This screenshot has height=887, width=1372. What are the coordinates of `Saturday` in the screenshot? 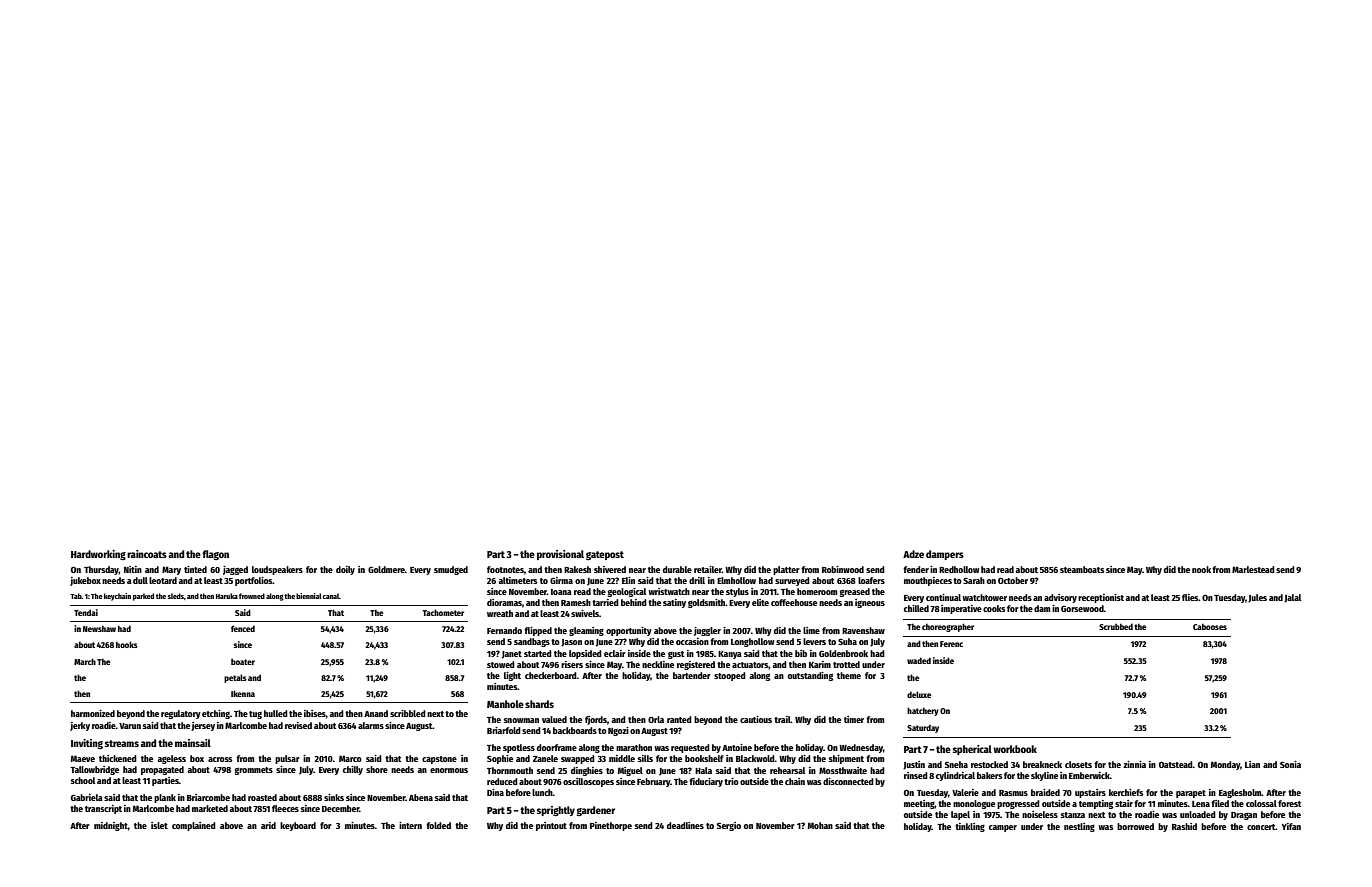 It's located at (923, 728).
